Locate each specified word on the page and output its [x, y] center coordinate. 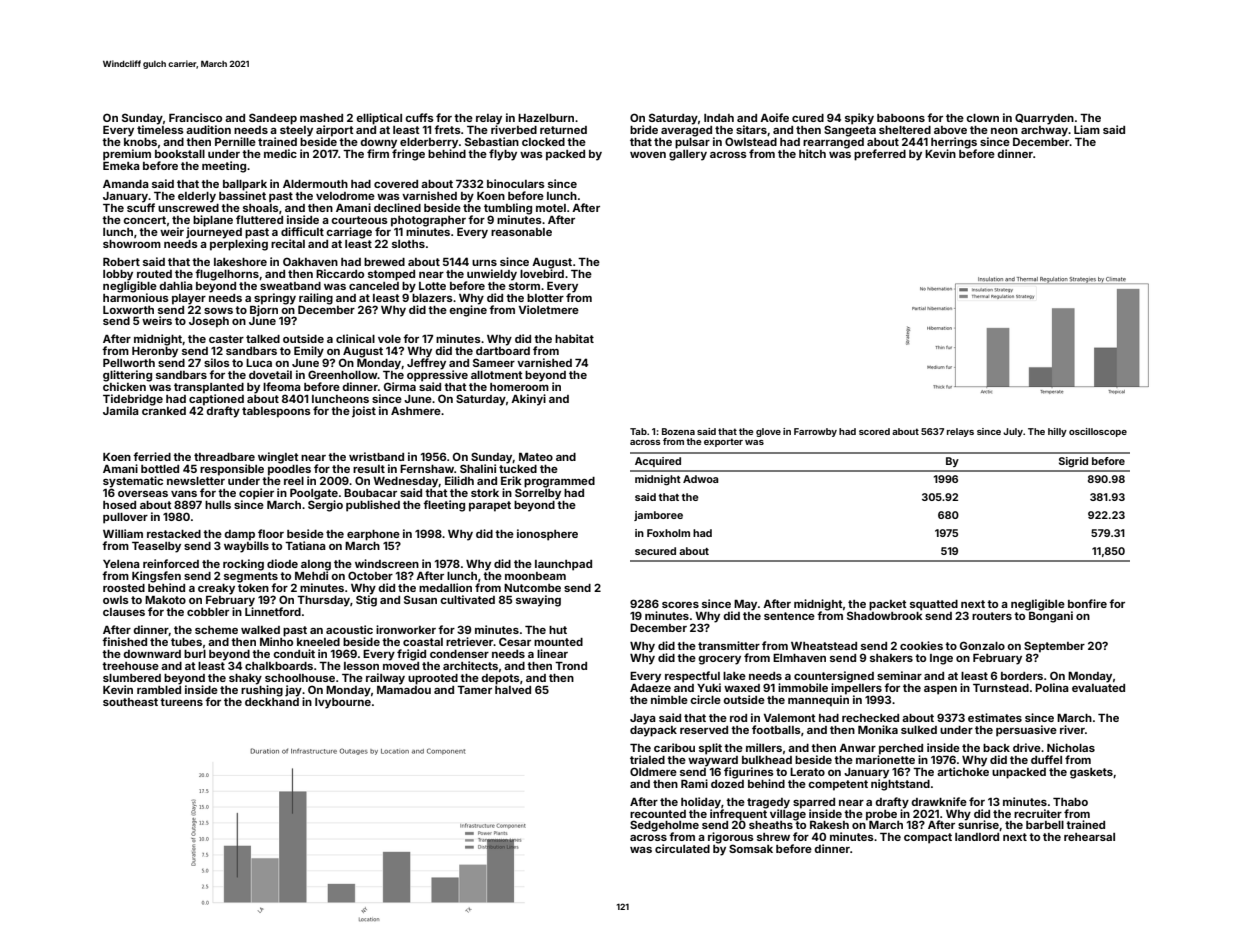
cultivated [467, 599]
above [950, 130]
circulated [682, 848]
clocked [543, 142]
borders [1022, 676]
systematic [133, 482]
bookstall [180, 154]
